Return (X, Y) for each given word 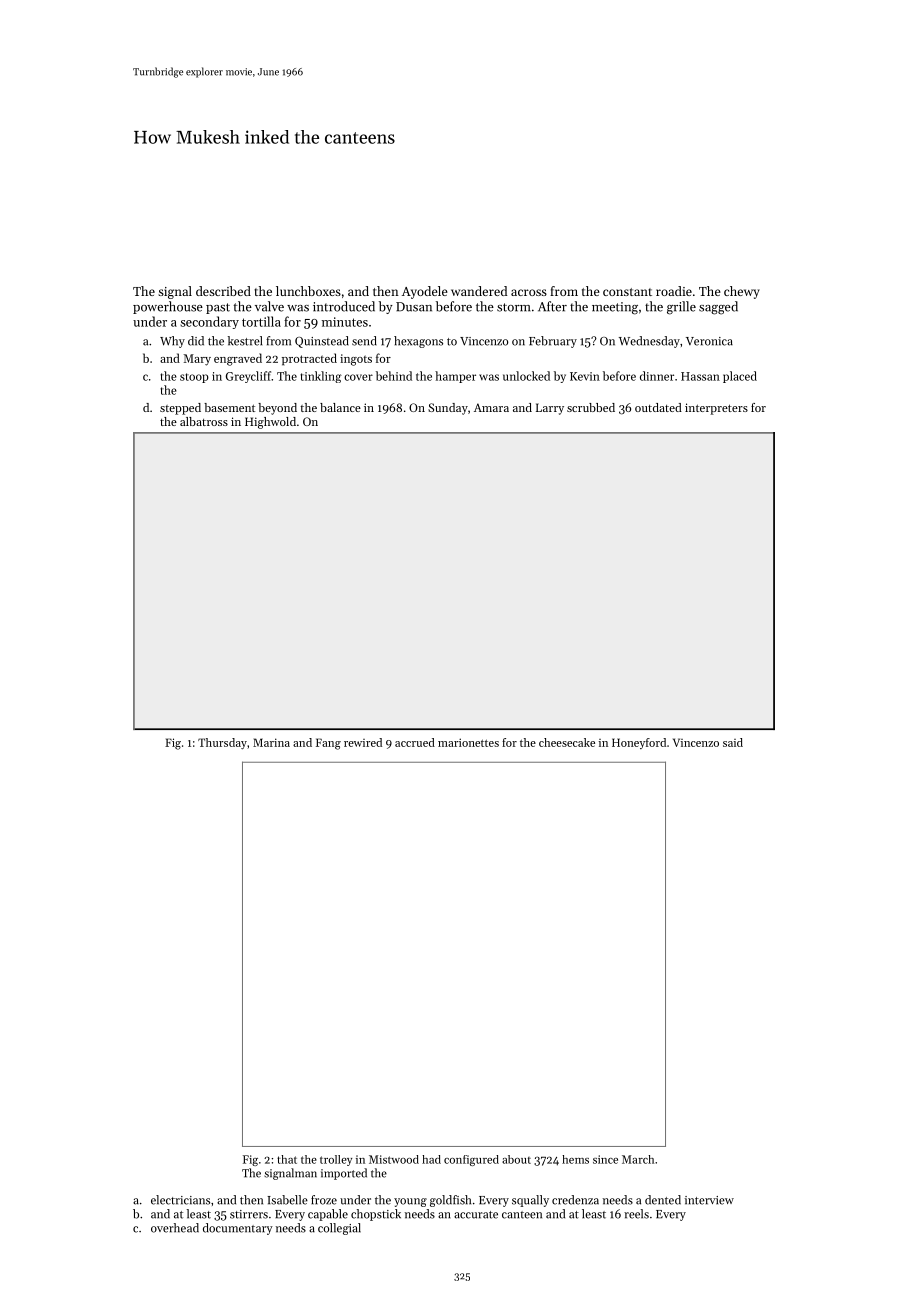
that (287, 1159)
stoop (194, 378)
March (638, 1159)
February (553, 342)
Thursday (222, 743)
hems (575, 1159)
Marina (271, 742)
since (605, 1159)
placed (740, 377)
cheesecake (567, 742)
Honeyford (639, 743)
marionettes (468, 742)
